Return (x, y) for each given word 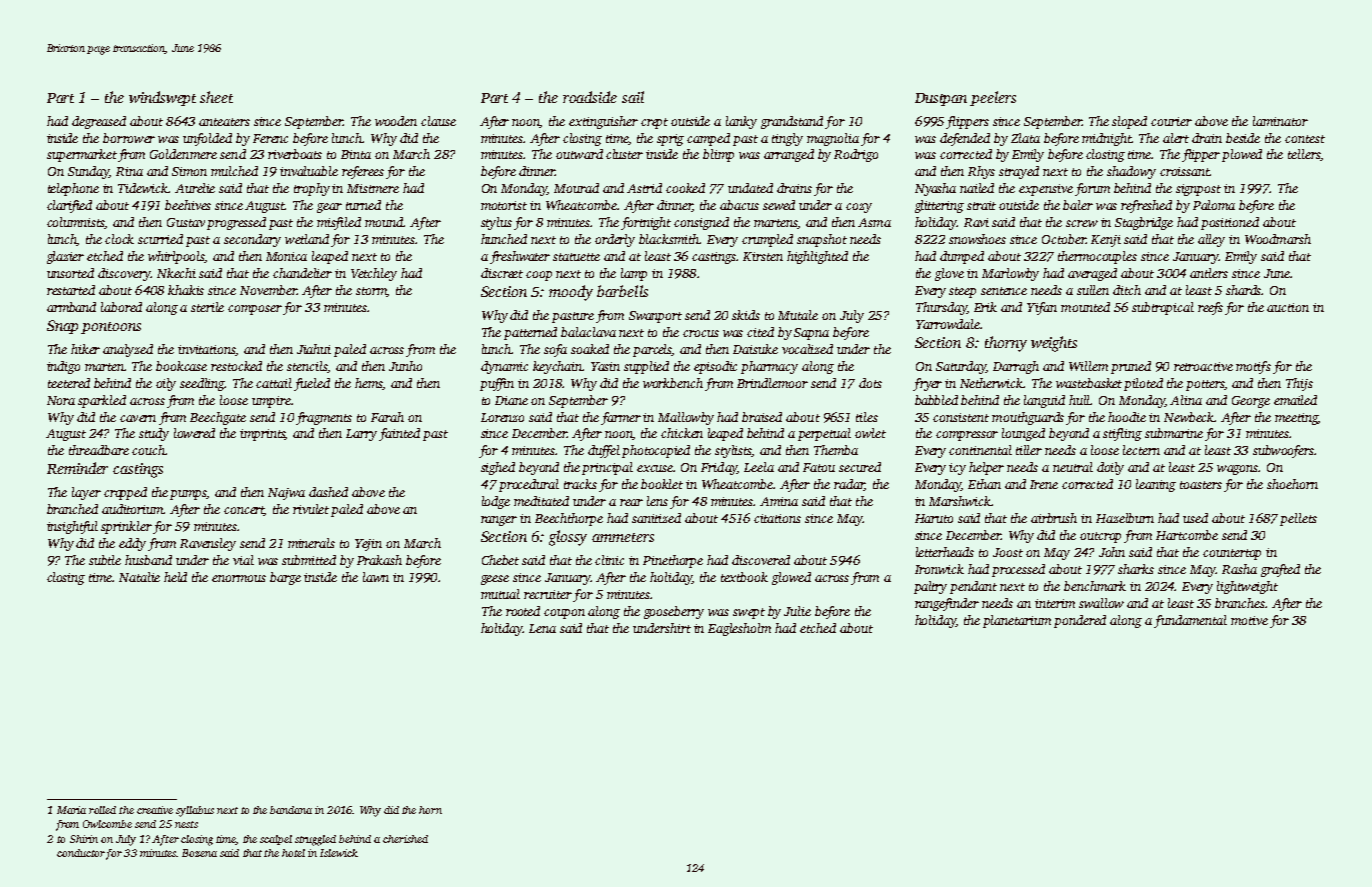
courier (1171, 121)
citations (777, 518)
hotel (293, 853)
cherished (405, 839)
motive (1249, 620)
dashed (328, 492)
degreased (99, 122)
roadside (590, 97)
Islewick (339, 853)
